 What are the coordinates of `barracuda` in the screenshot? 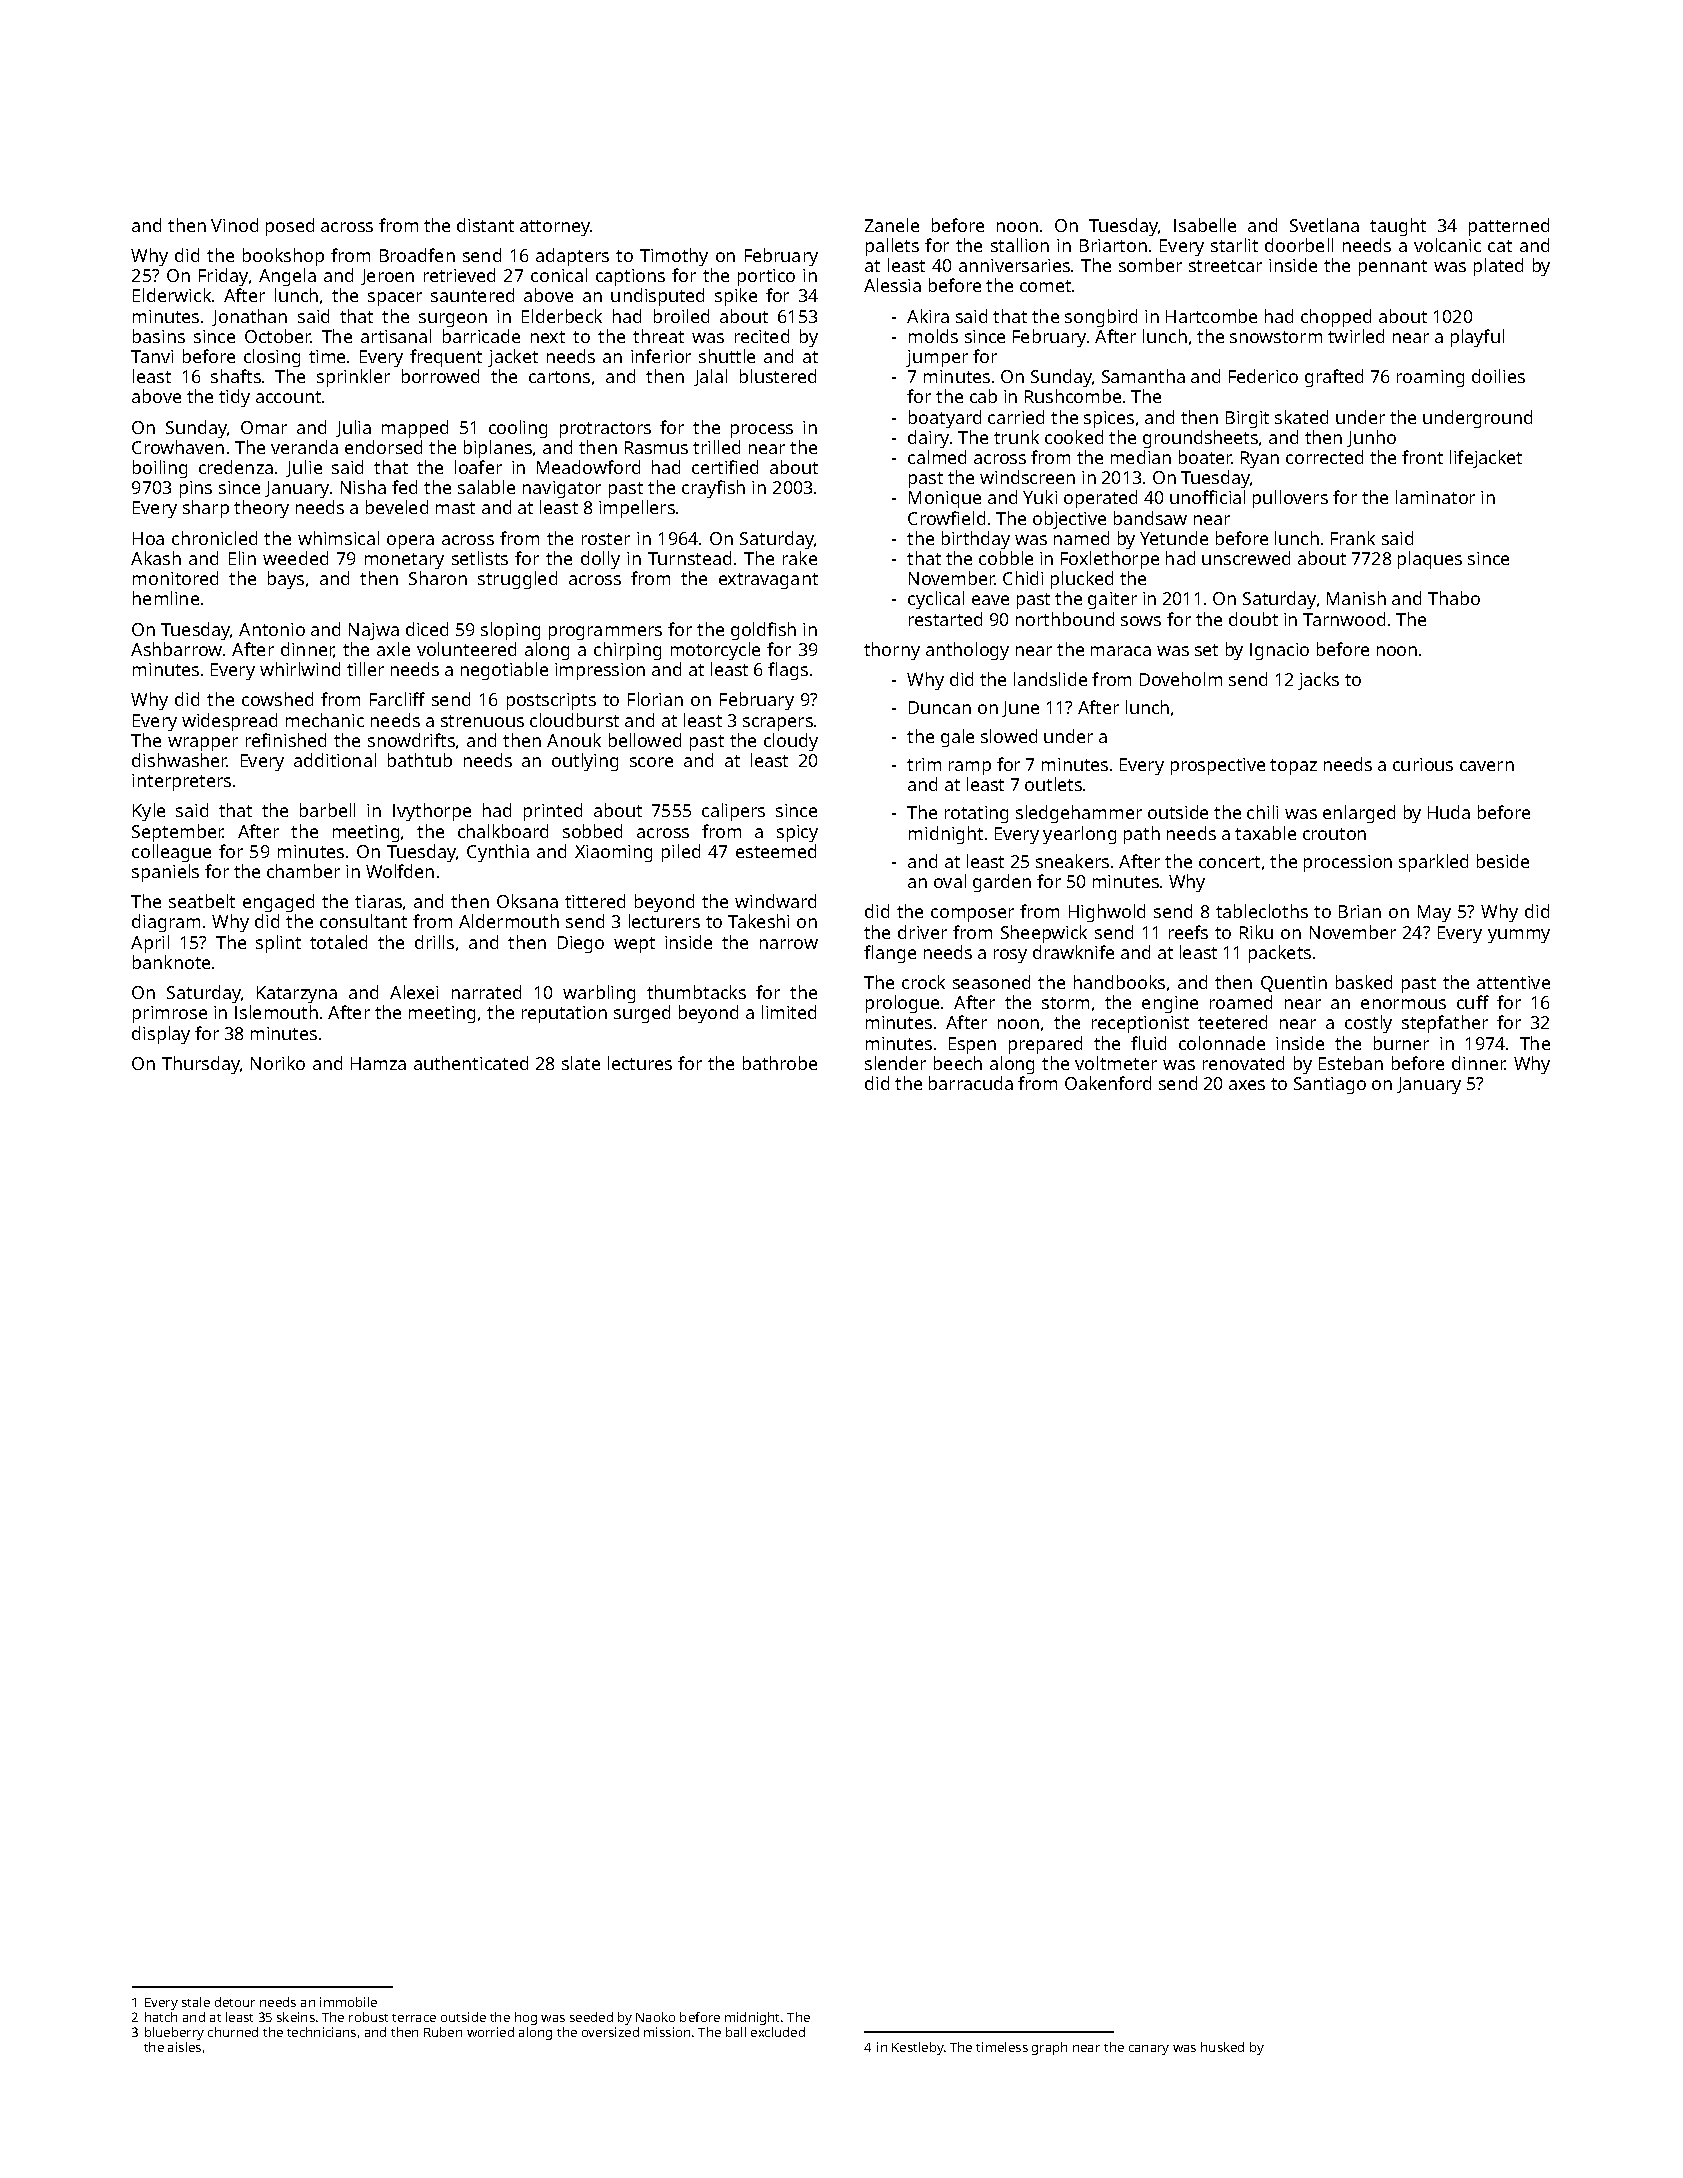 It's located at (971, 1083).
